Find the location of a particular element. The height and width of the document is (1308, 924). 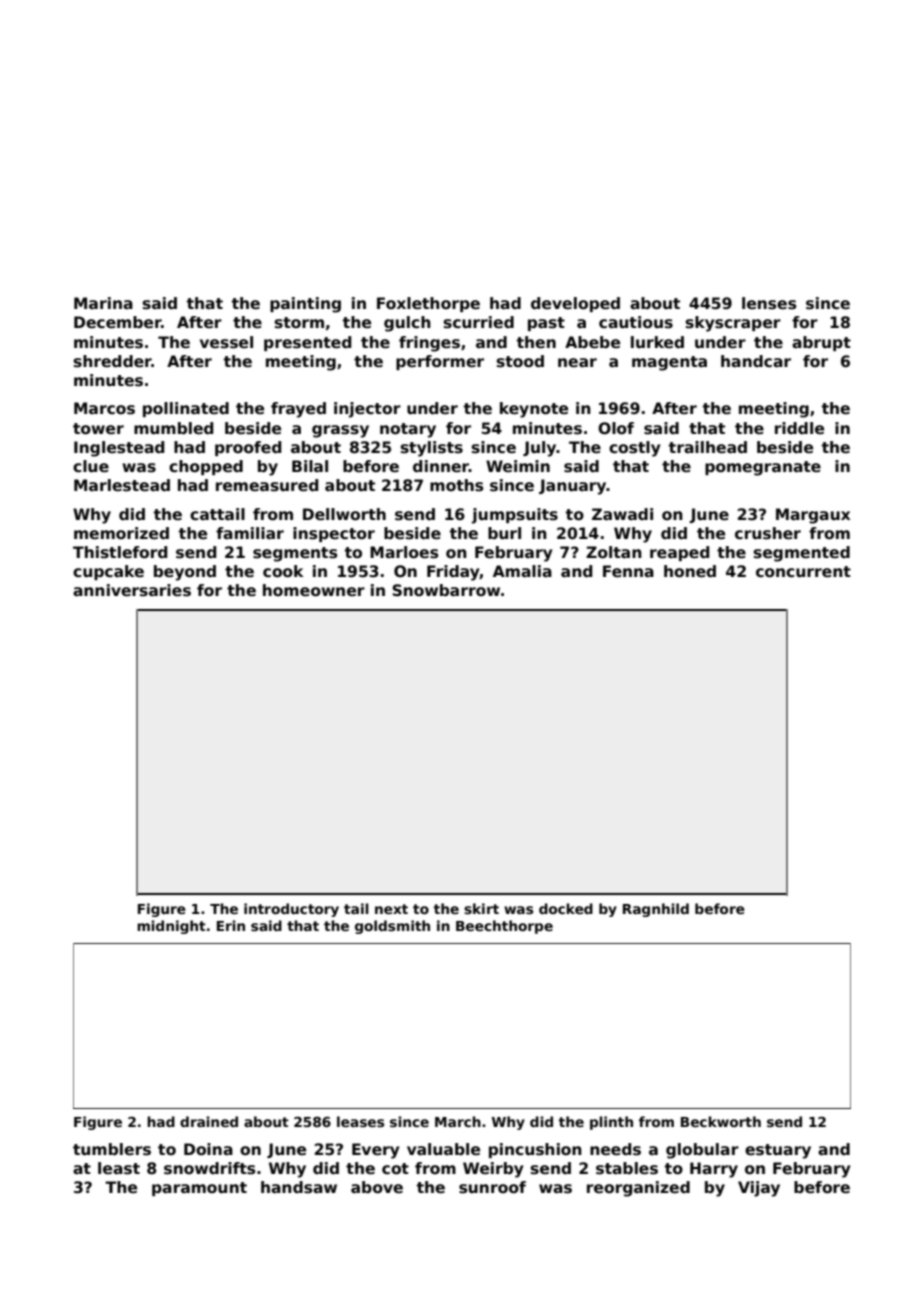

least is located at coordinates (119, 1168).
